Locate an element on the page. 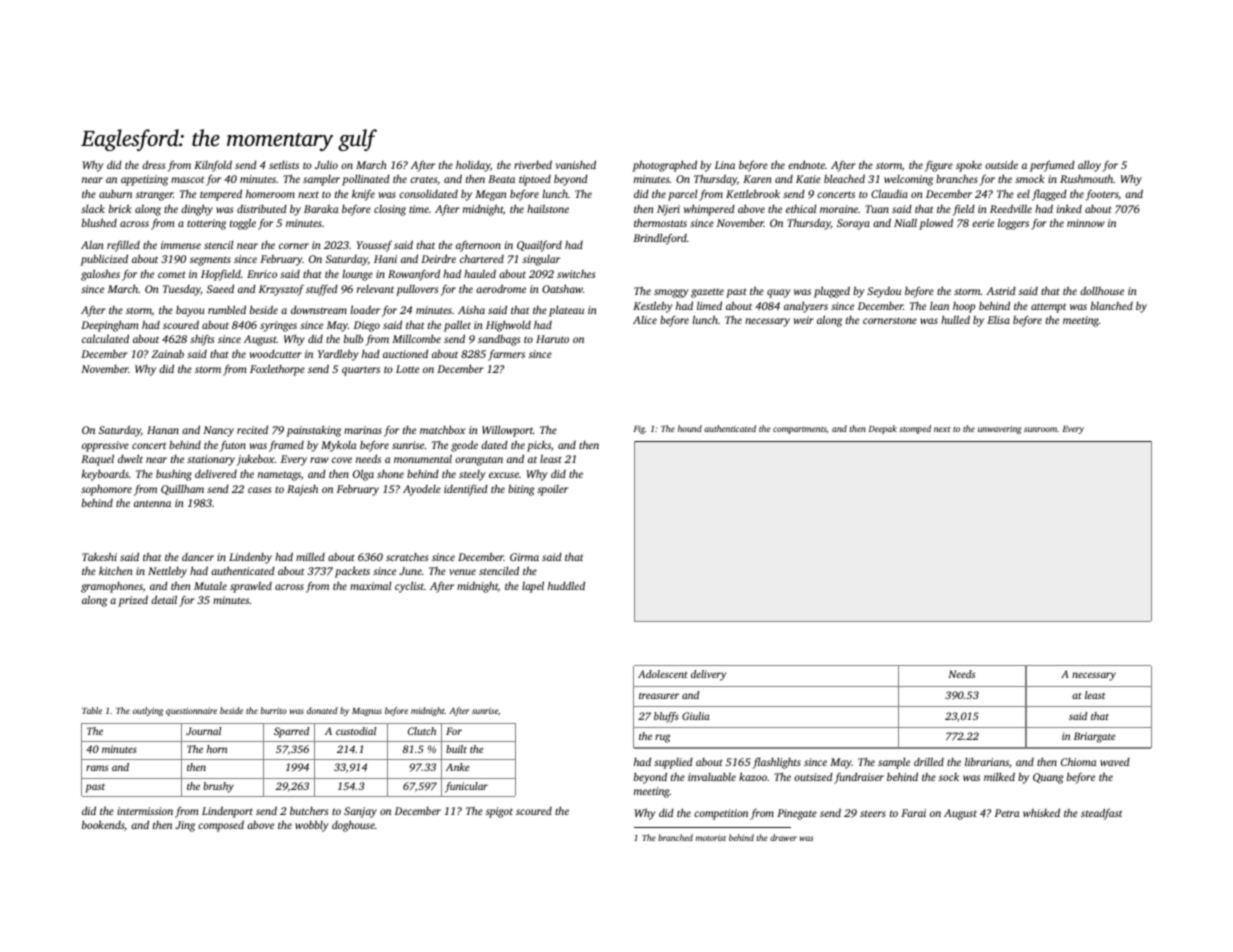 This document has height=952, width=1233. parcel is located at coordinates (683, 195).
